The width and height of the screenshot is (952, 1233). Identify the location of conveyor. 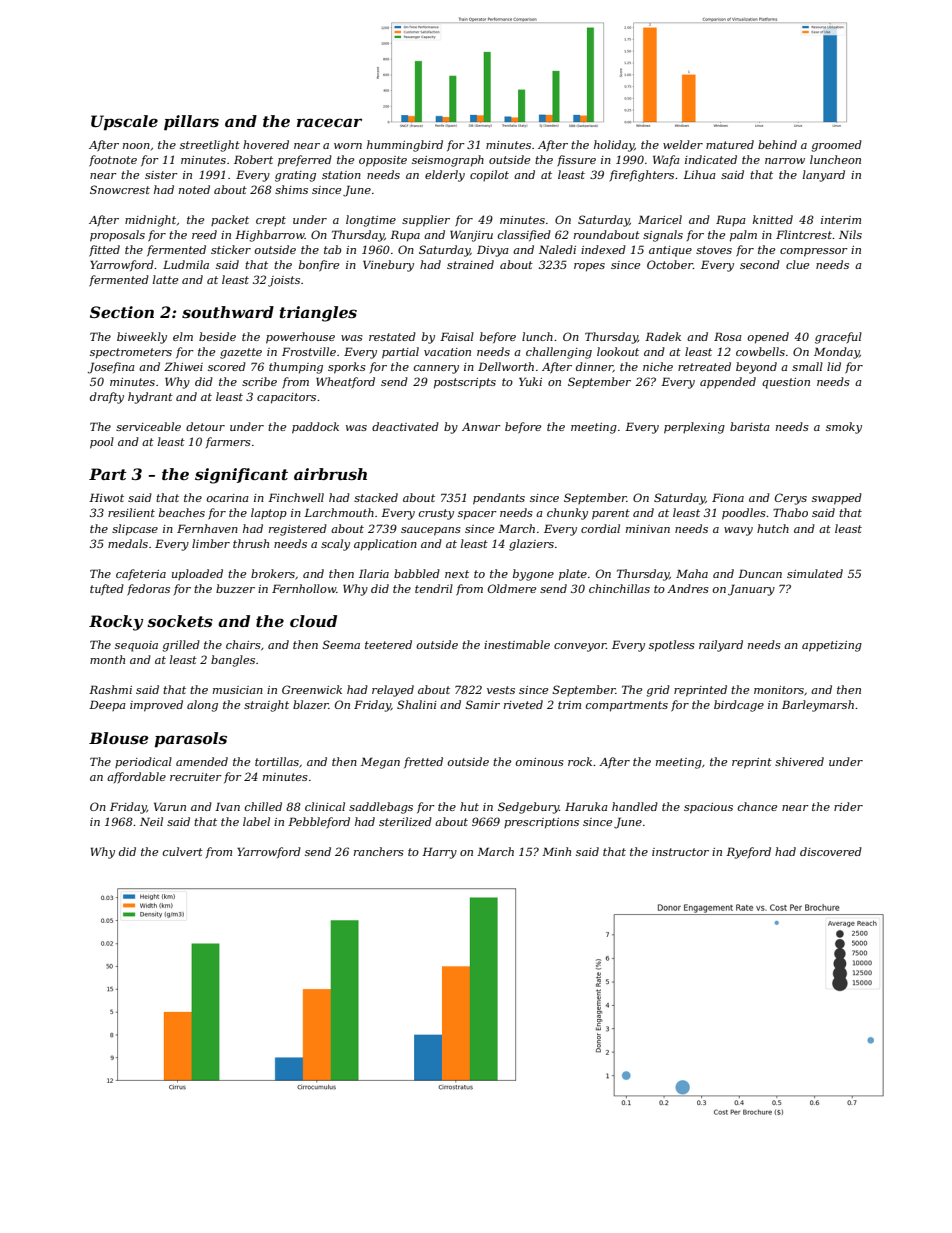
(580, 647).
